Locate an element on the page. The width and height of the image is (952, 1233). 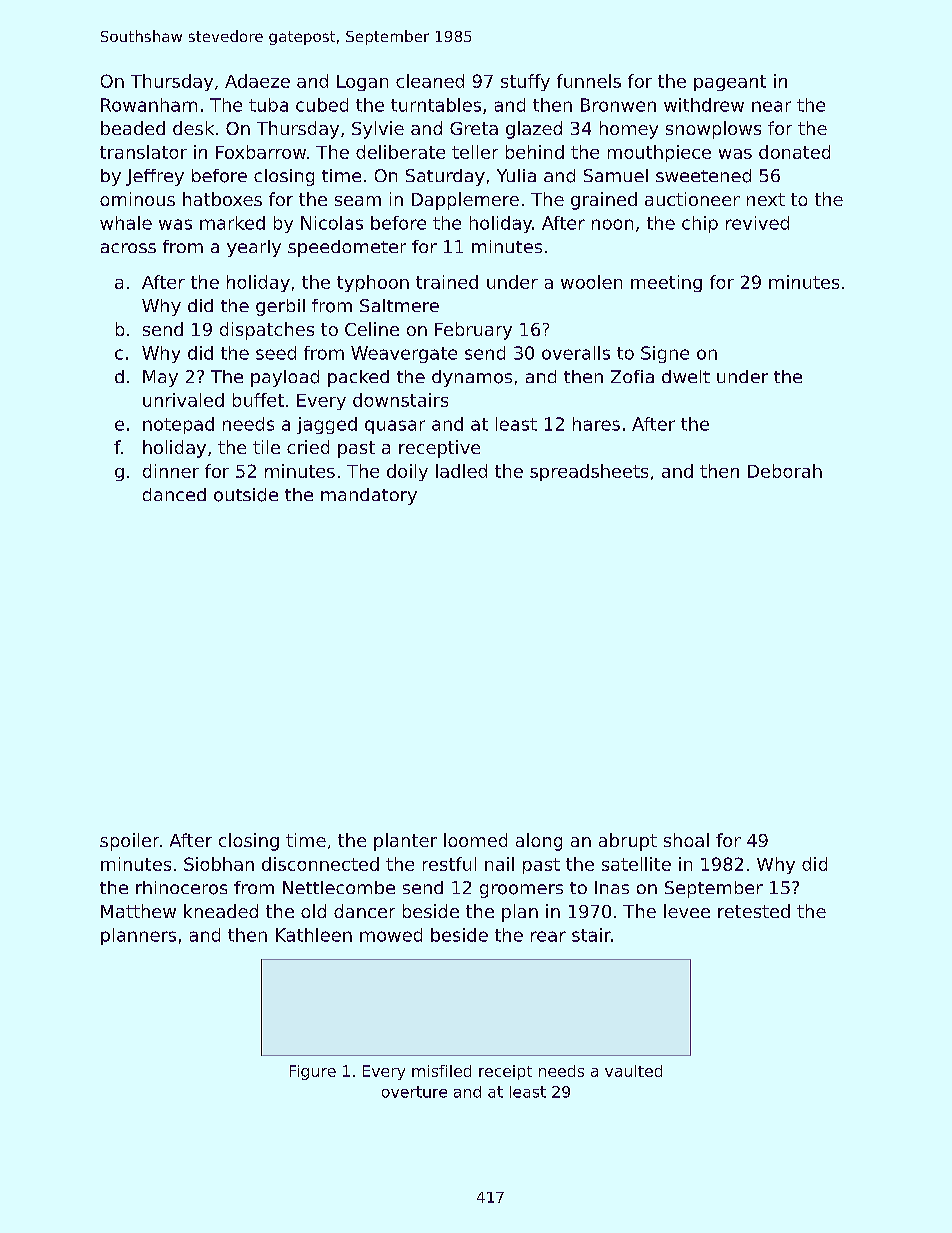
Foxbarrow is located at coordinates (261, 152).
